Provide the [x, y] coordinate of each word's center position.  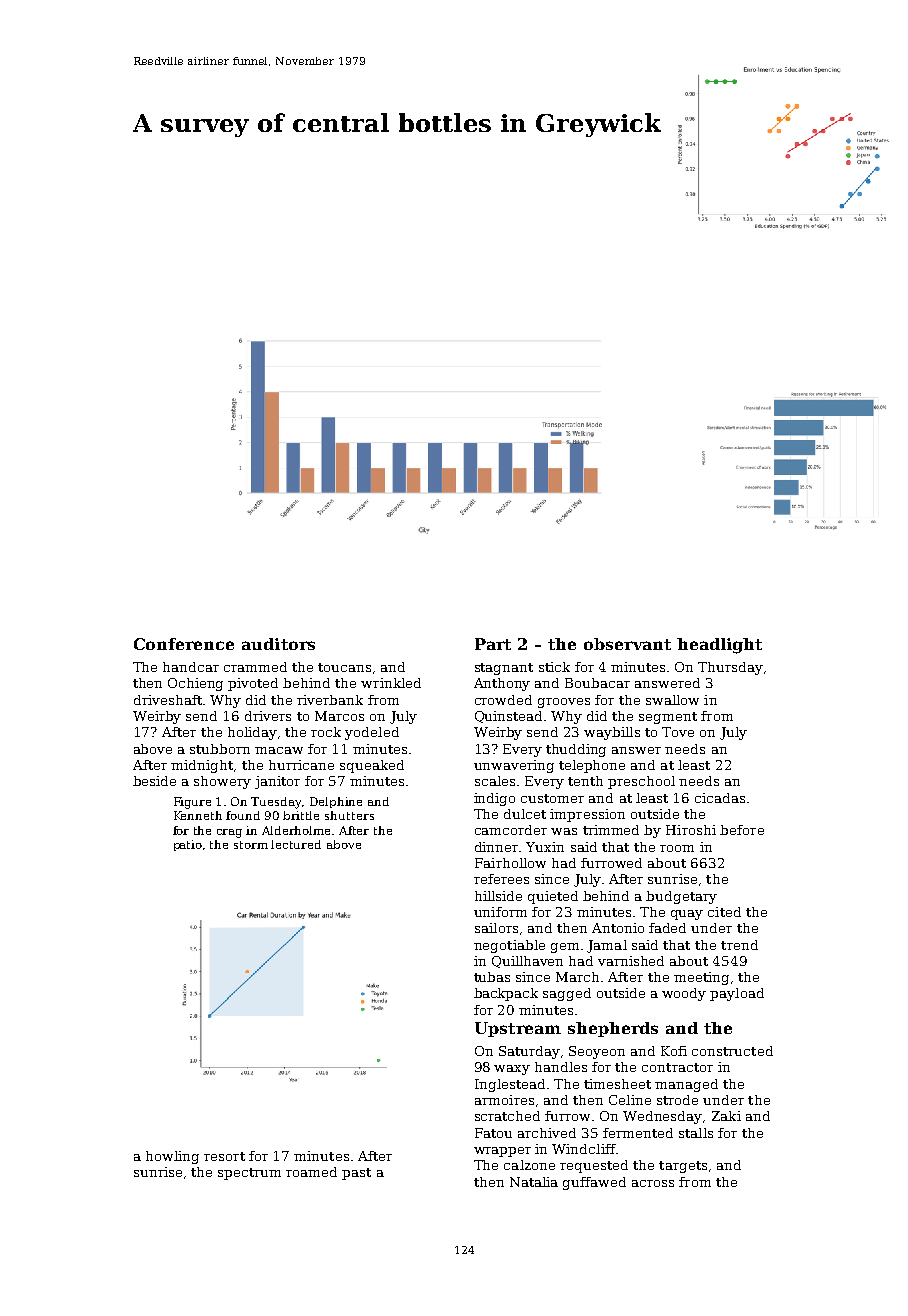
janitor [277, 782]
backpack [506, 994]
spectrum [249, 1174]
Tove [678, 732]
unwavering [514, 766]
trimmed [611, 830]
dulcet [525, 814]
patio [188, 845]
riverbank [330, 700]
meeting [701, 978]
